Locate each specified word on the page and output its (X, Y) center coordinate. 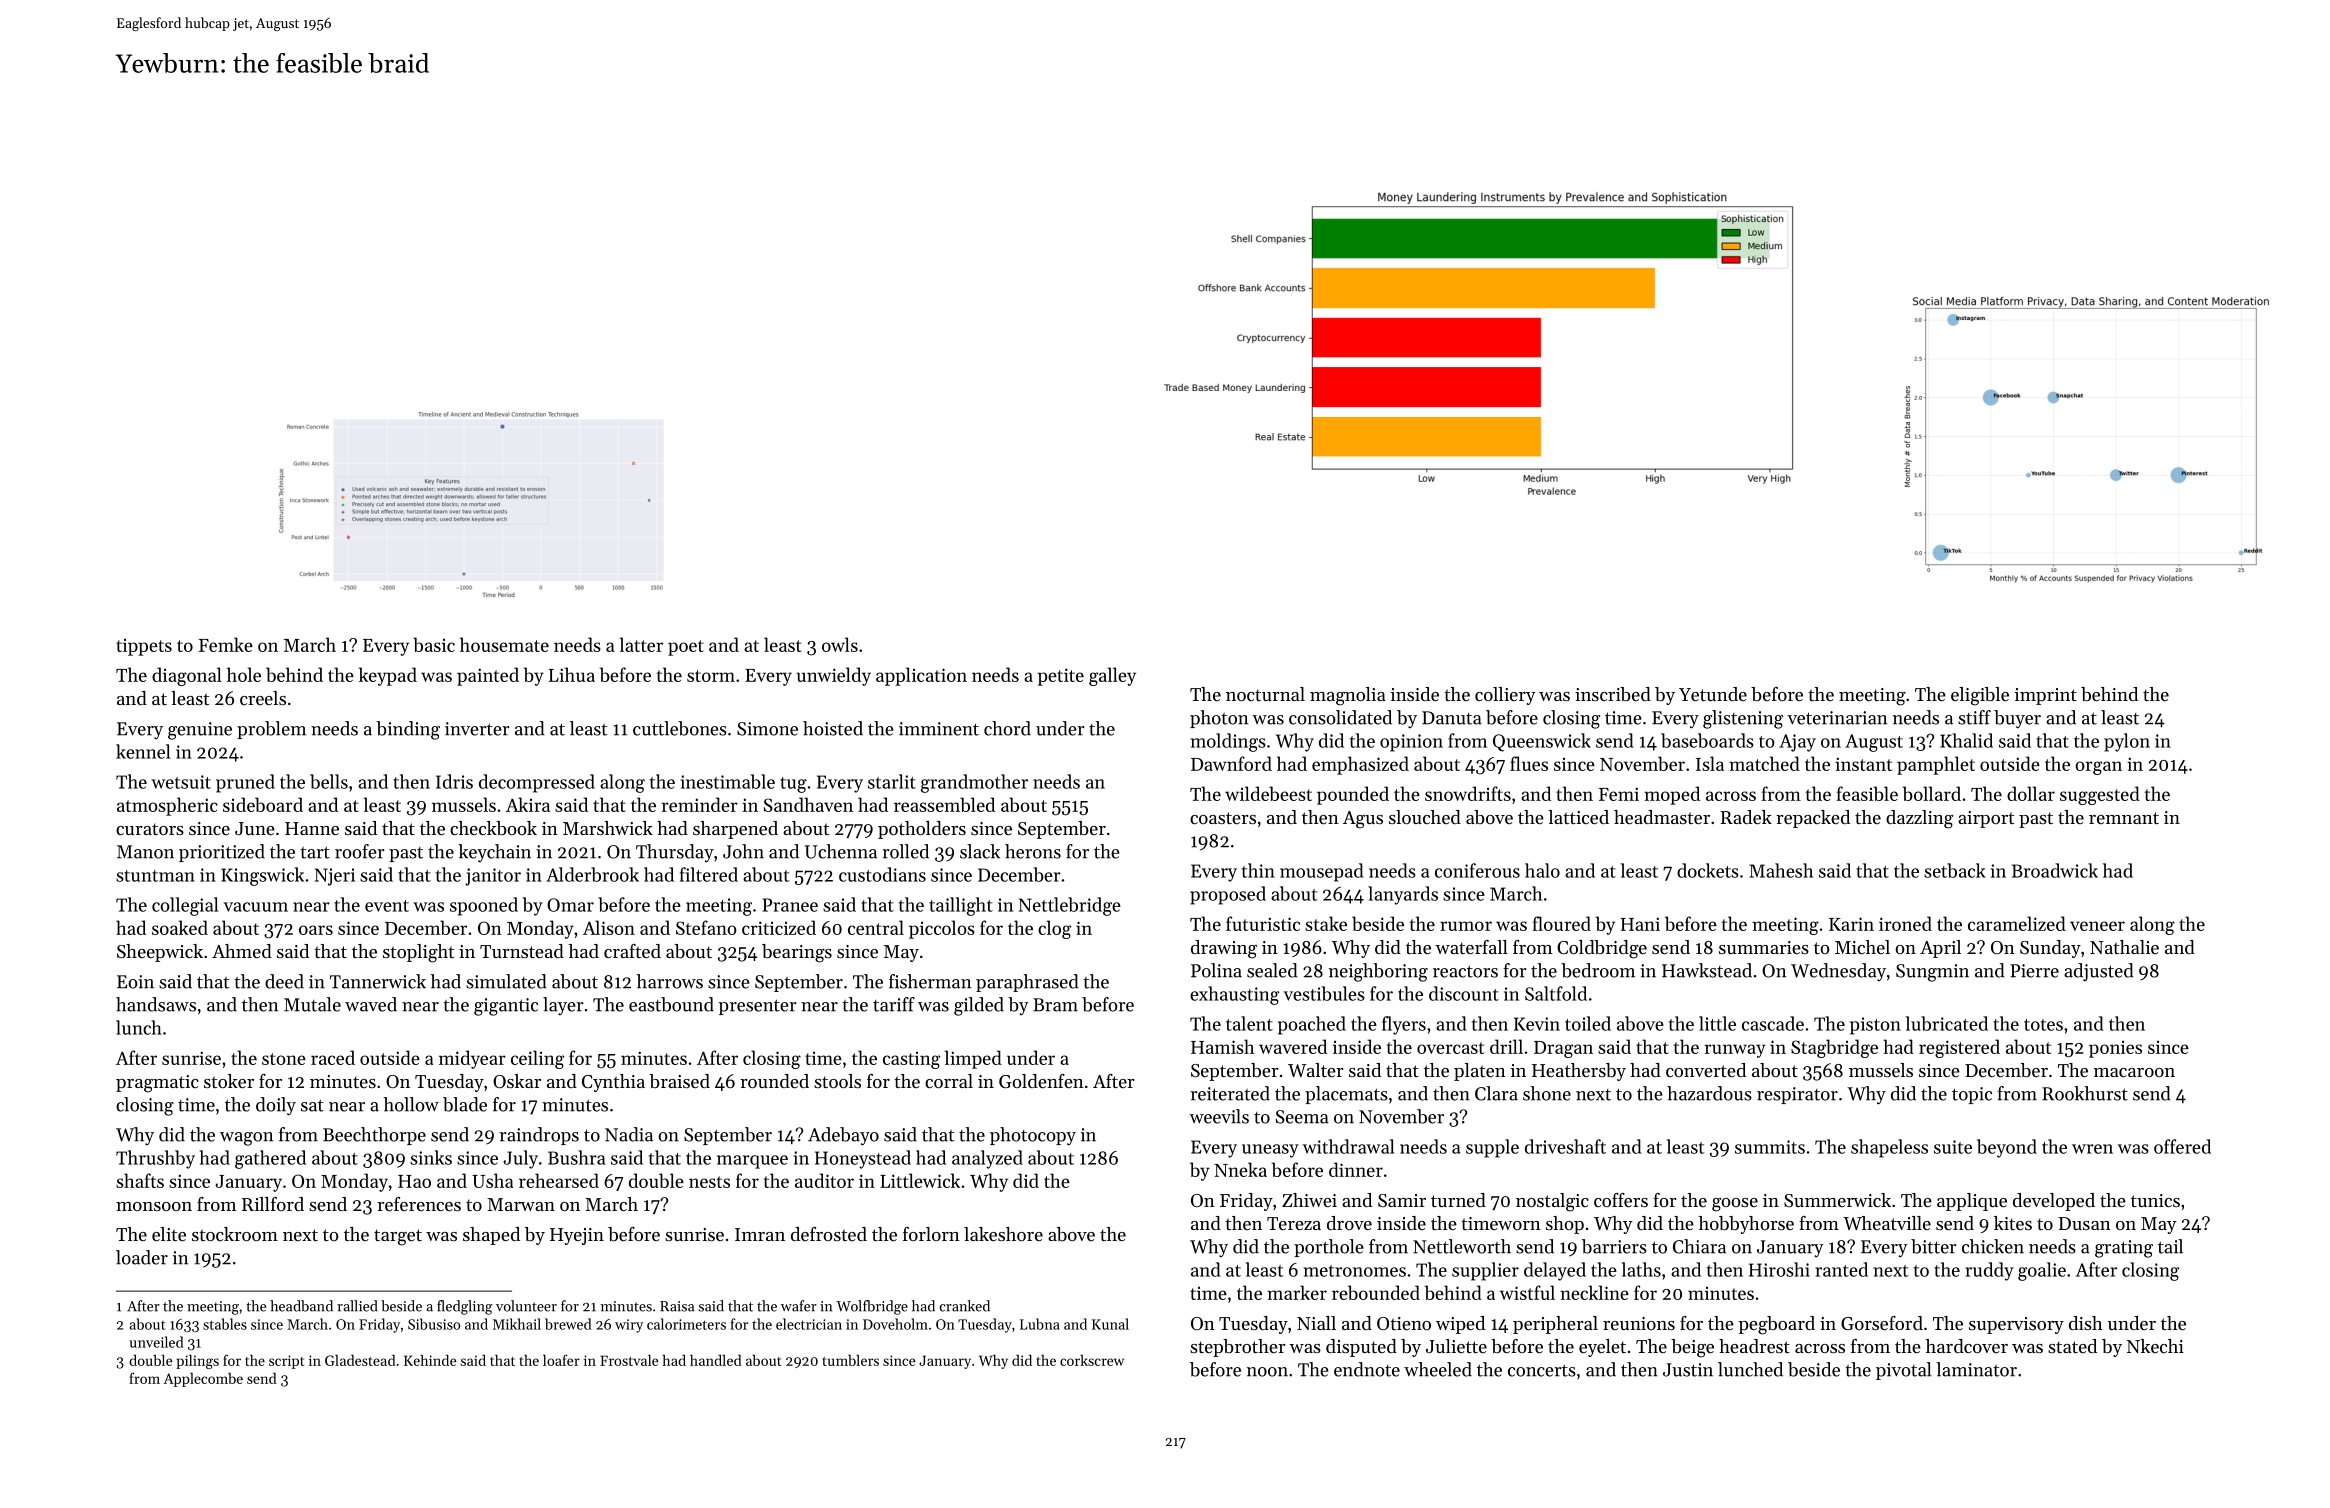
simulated (506, 981)
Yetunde (1713, 694)
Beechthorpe (374, 1136)
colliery (1505, 696)
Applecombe (203, 1380)
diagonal (187, 676)
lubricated (1947, 1023)
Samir (1402, 1200)
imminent (939, 729)
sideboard (263, 804)
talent (1249, 1023)
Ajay (1797, 743)
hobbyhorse (1746, 1225)
